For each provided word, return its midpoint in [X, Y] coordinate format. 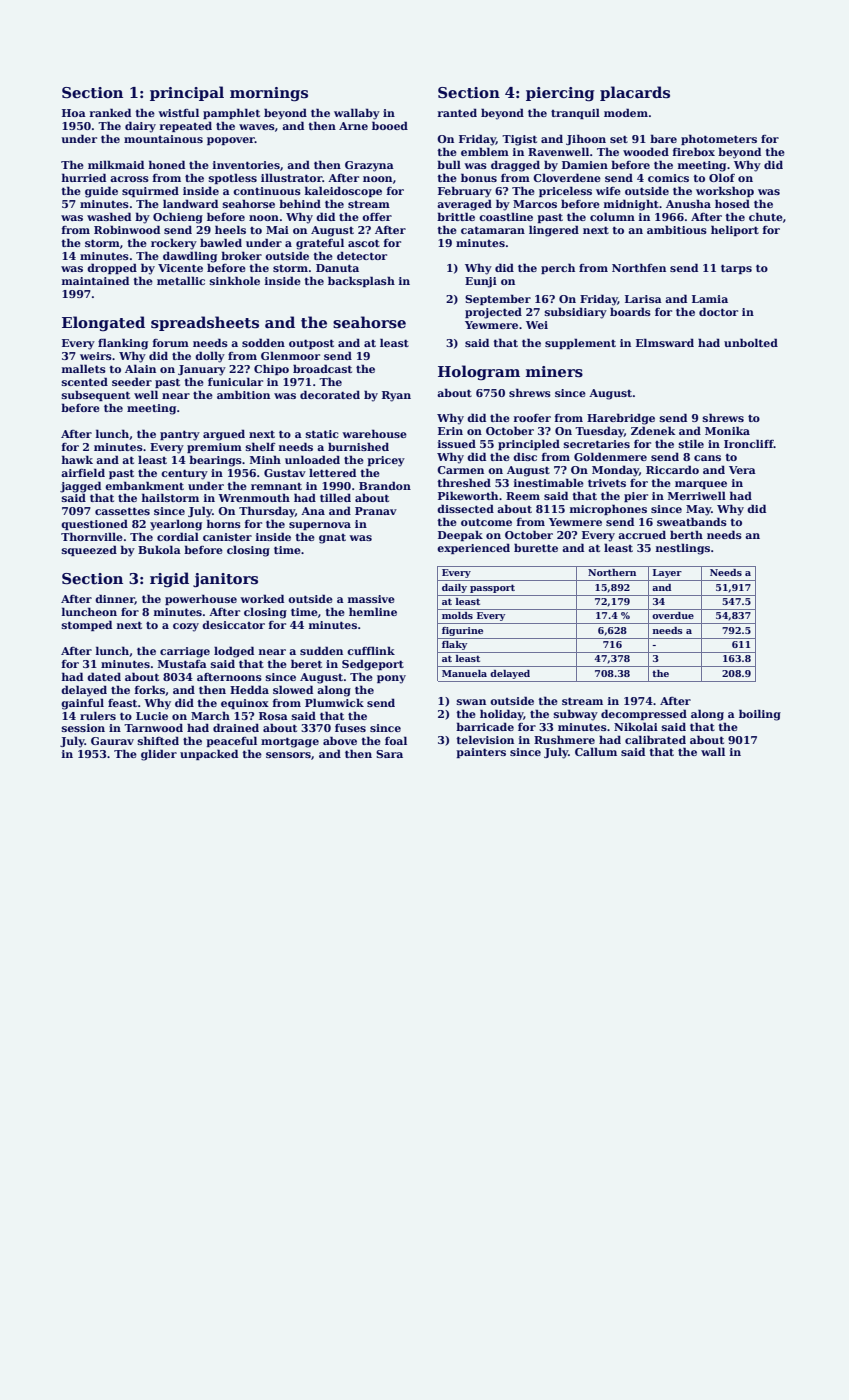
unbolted [751, 342]
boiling [760, 715]
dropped [112, 268]
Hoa [74, 113]
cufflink [371, 650]
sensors [288, 755]
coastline [506, 216]
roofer [532, 418]
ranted [457, 112]
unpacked [209, 754]
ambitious [677, 229]
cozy [186, 627]
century [184, 474]
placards [635, 93]
